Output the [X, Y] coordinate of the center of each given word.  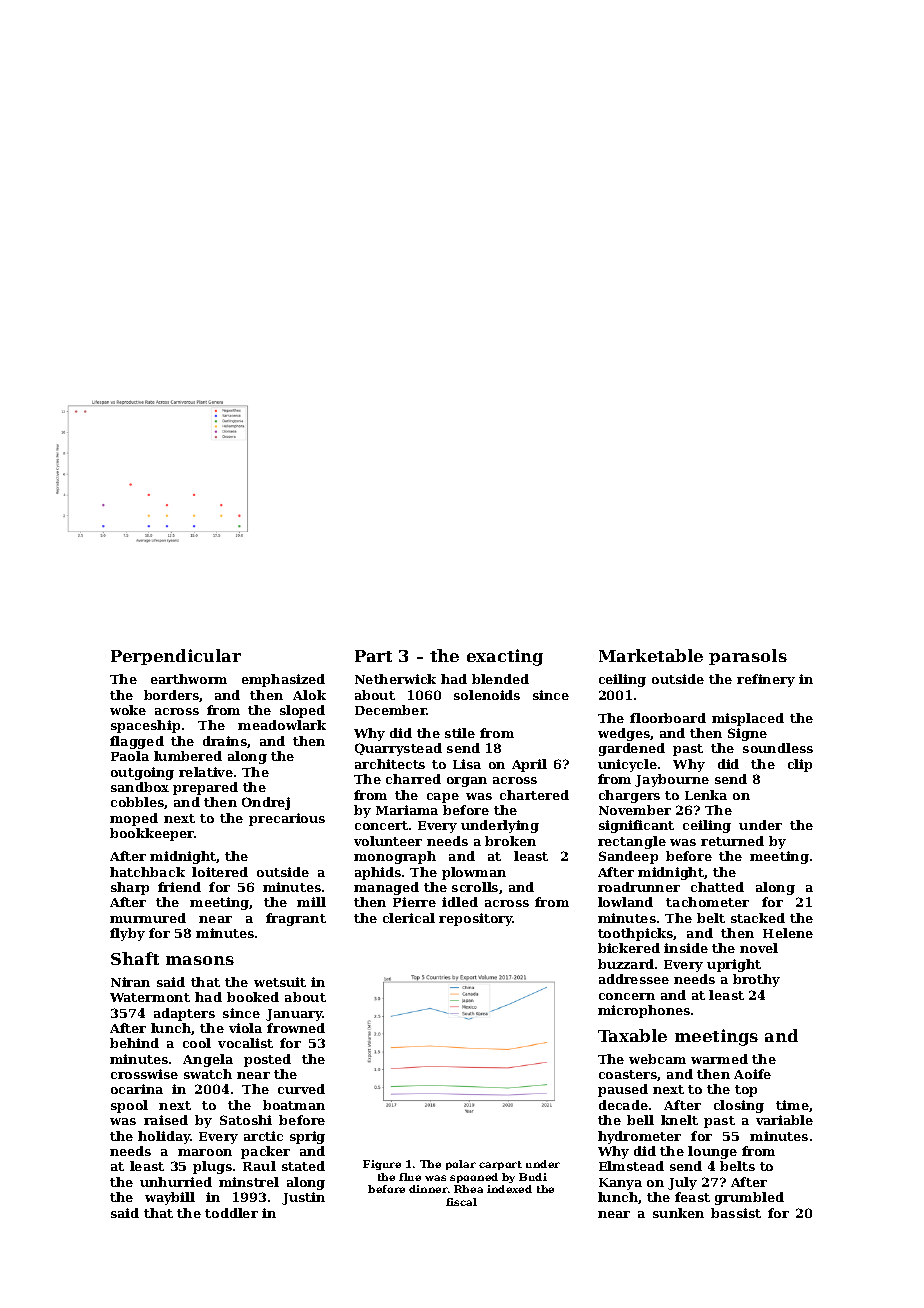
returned [732, 841]
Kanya [620, 1184]
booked [253, 997]
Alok [309, 695]
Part [373, 656]
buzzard [626, 964]
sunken [678, 1213]
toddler [231, 1213]
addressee [634, 979]
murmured [148, 918]
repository [476, 919]
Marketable [651, 655]
